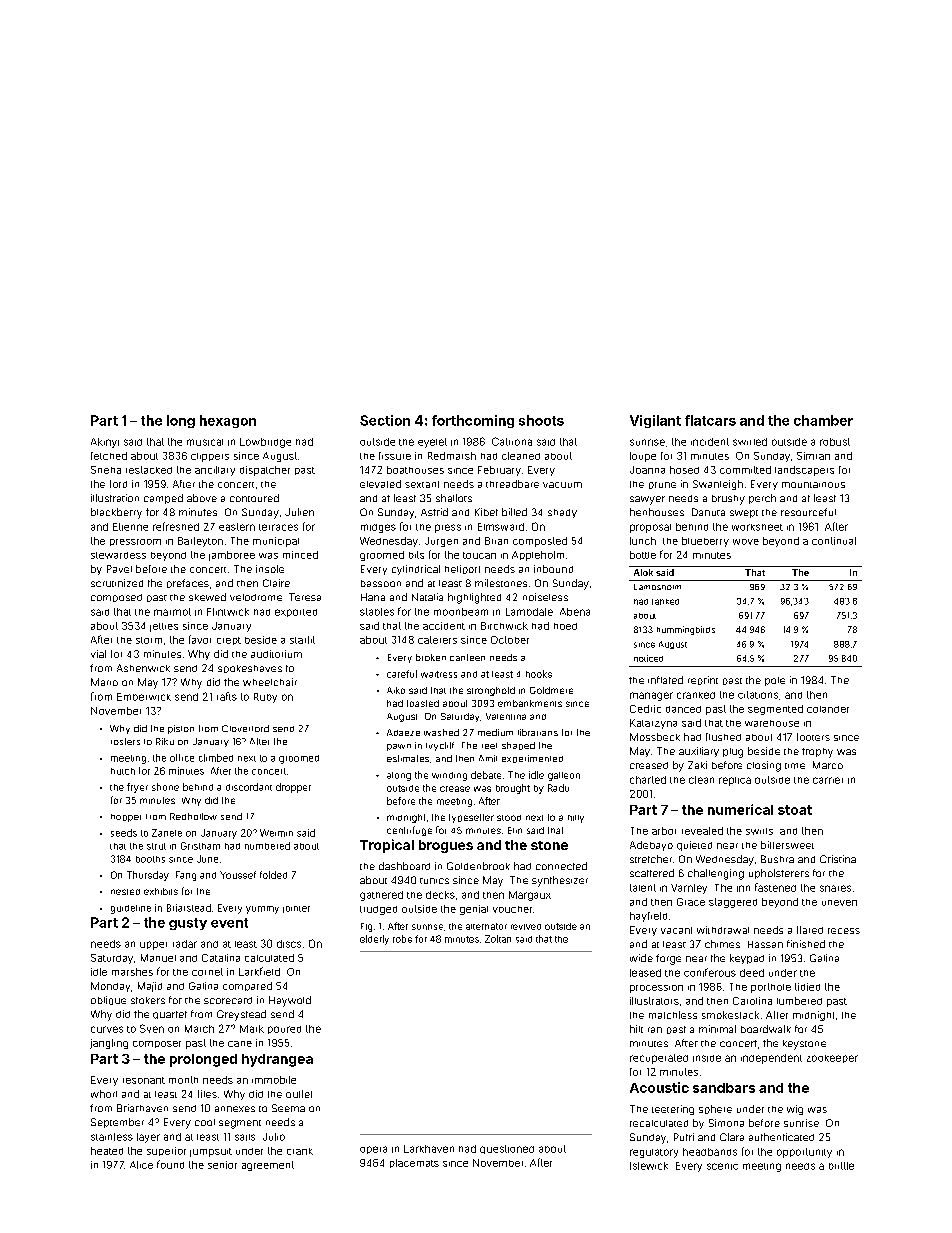  Describe the element at coordinates (416, 570) in the document. I see `cylindrical` at that location.
